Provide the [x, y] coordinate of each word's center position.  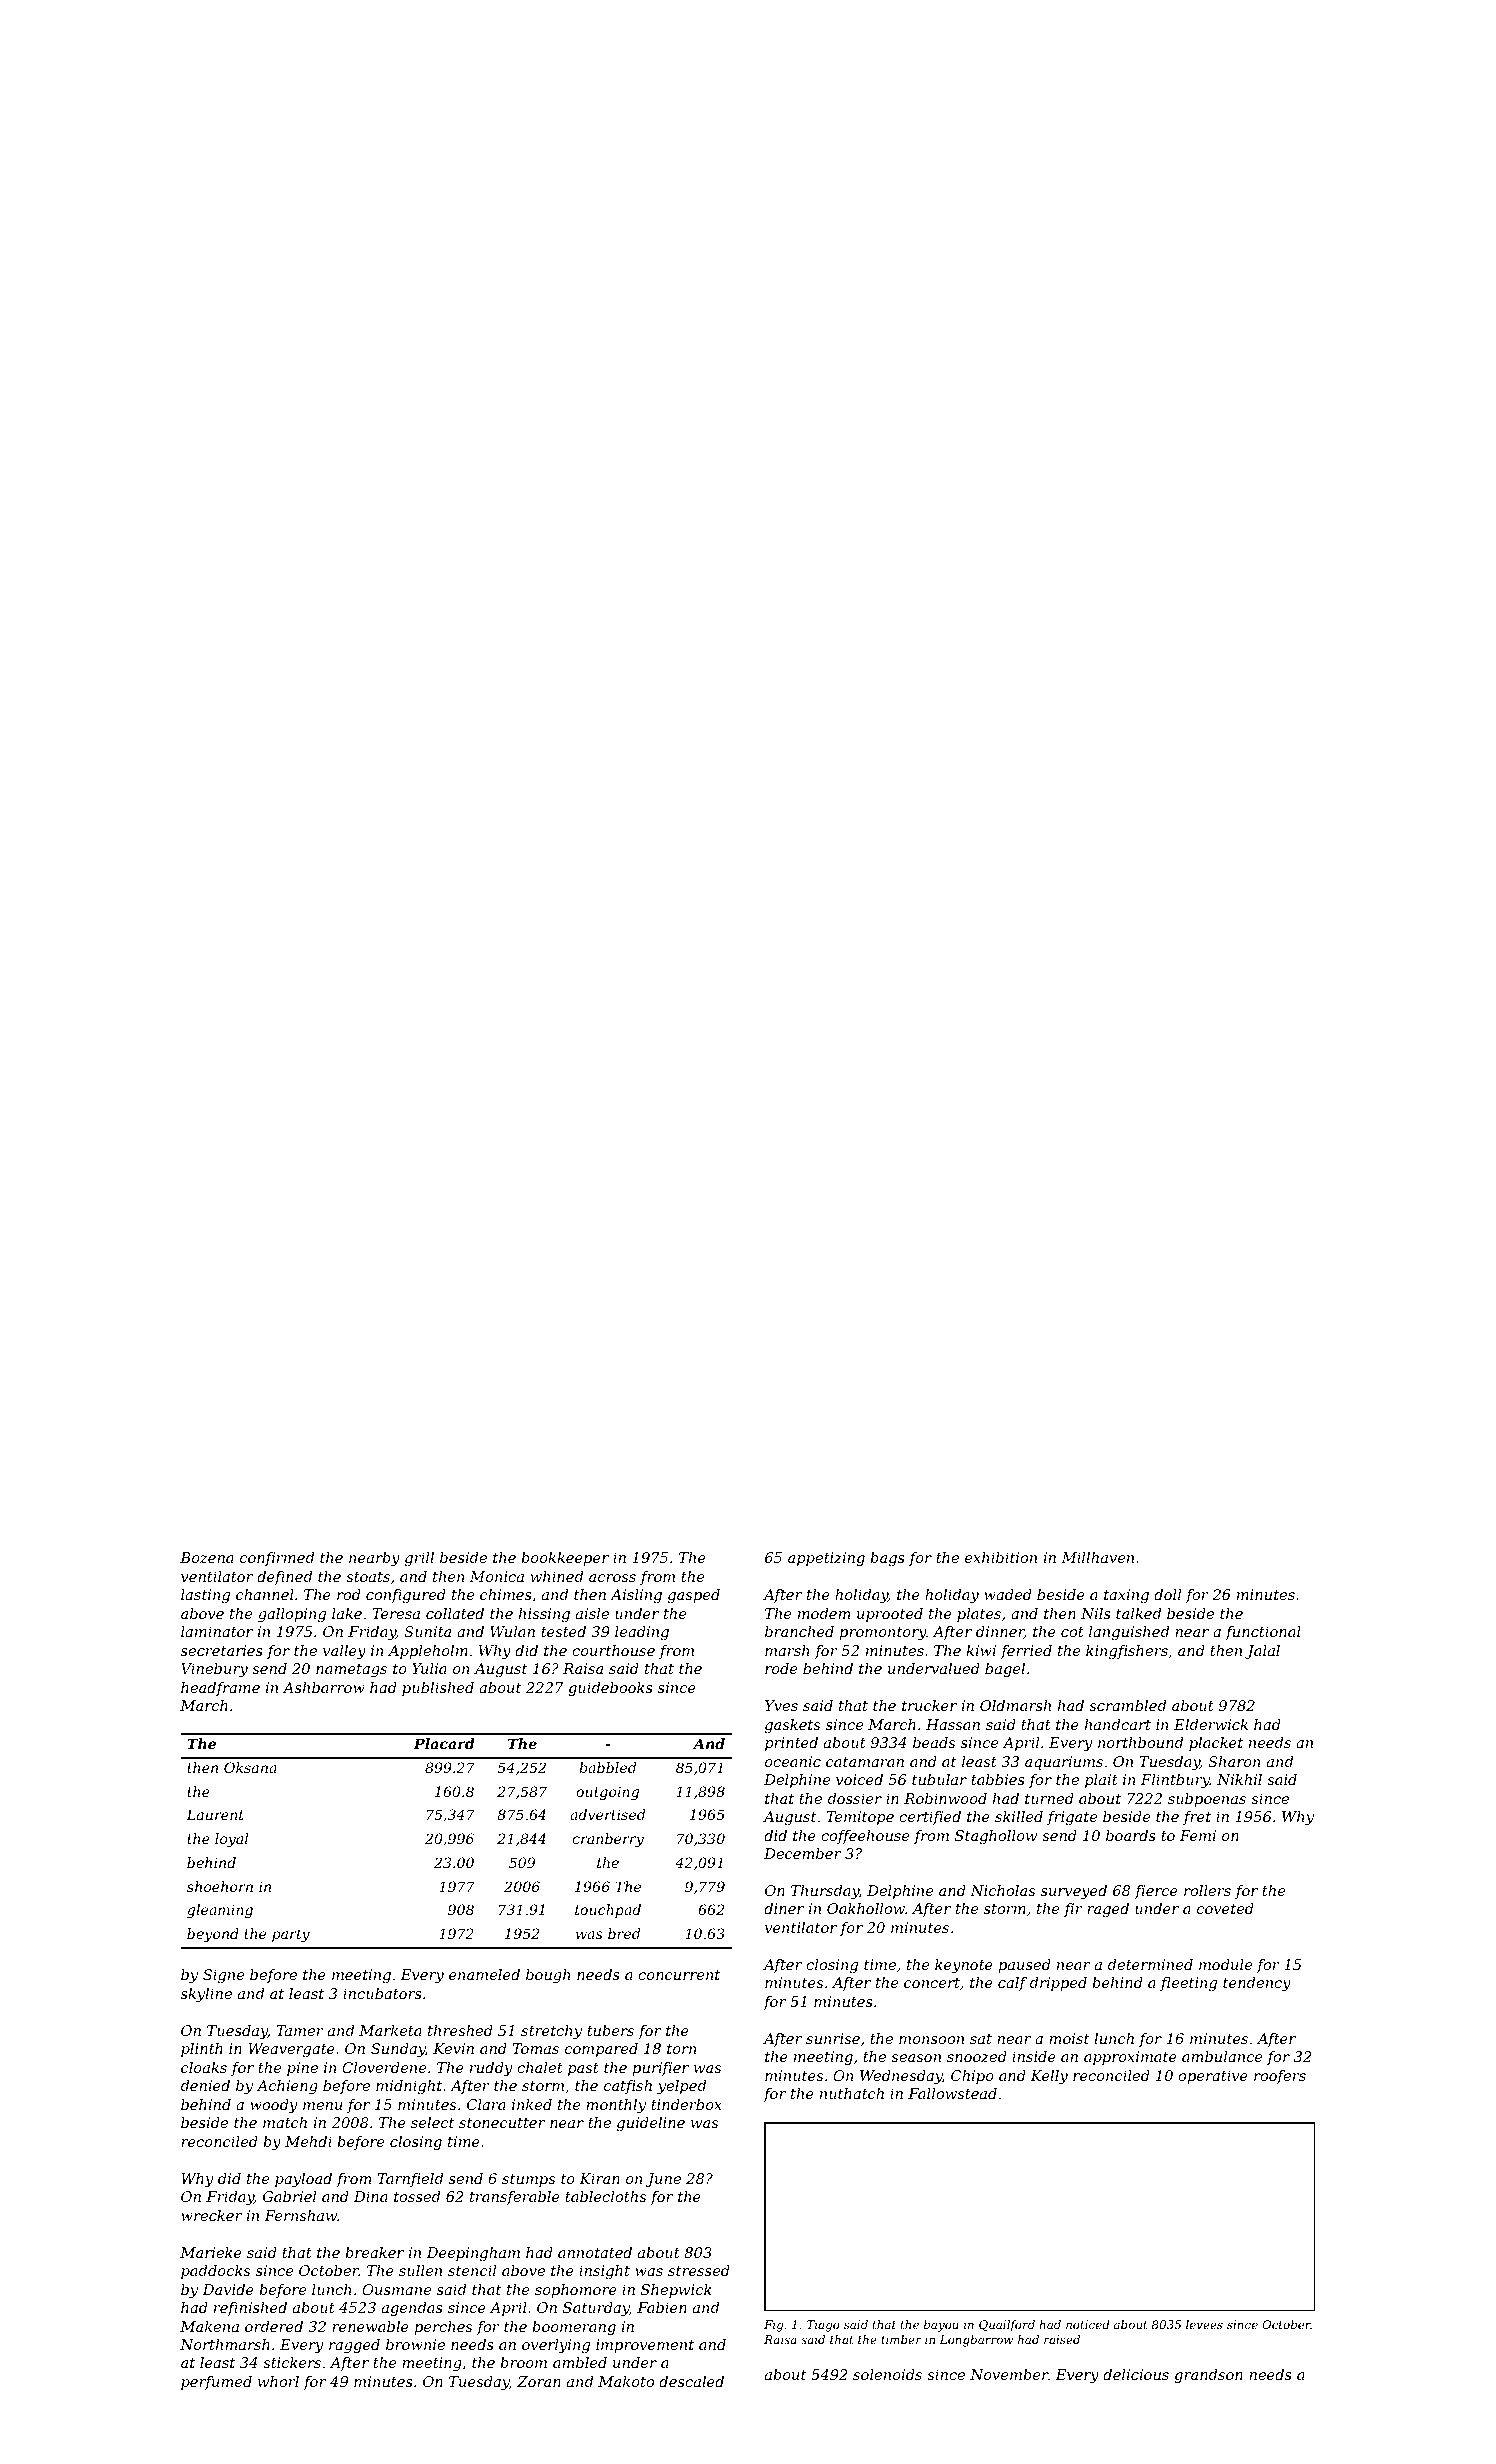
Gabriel [289, 2196]
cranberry [608, 1840]
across [612, 1578]
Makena [209, 2326]
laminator [217, 1631]
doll [1167, 1594]
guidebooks [610, 1689]
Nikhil [1239, 1779]
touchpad [608, 1911]
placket [1216, 1744]
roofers [1280, 2077]
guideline [651, 2124]
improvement [645, 2346]
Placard [444, 1743]
